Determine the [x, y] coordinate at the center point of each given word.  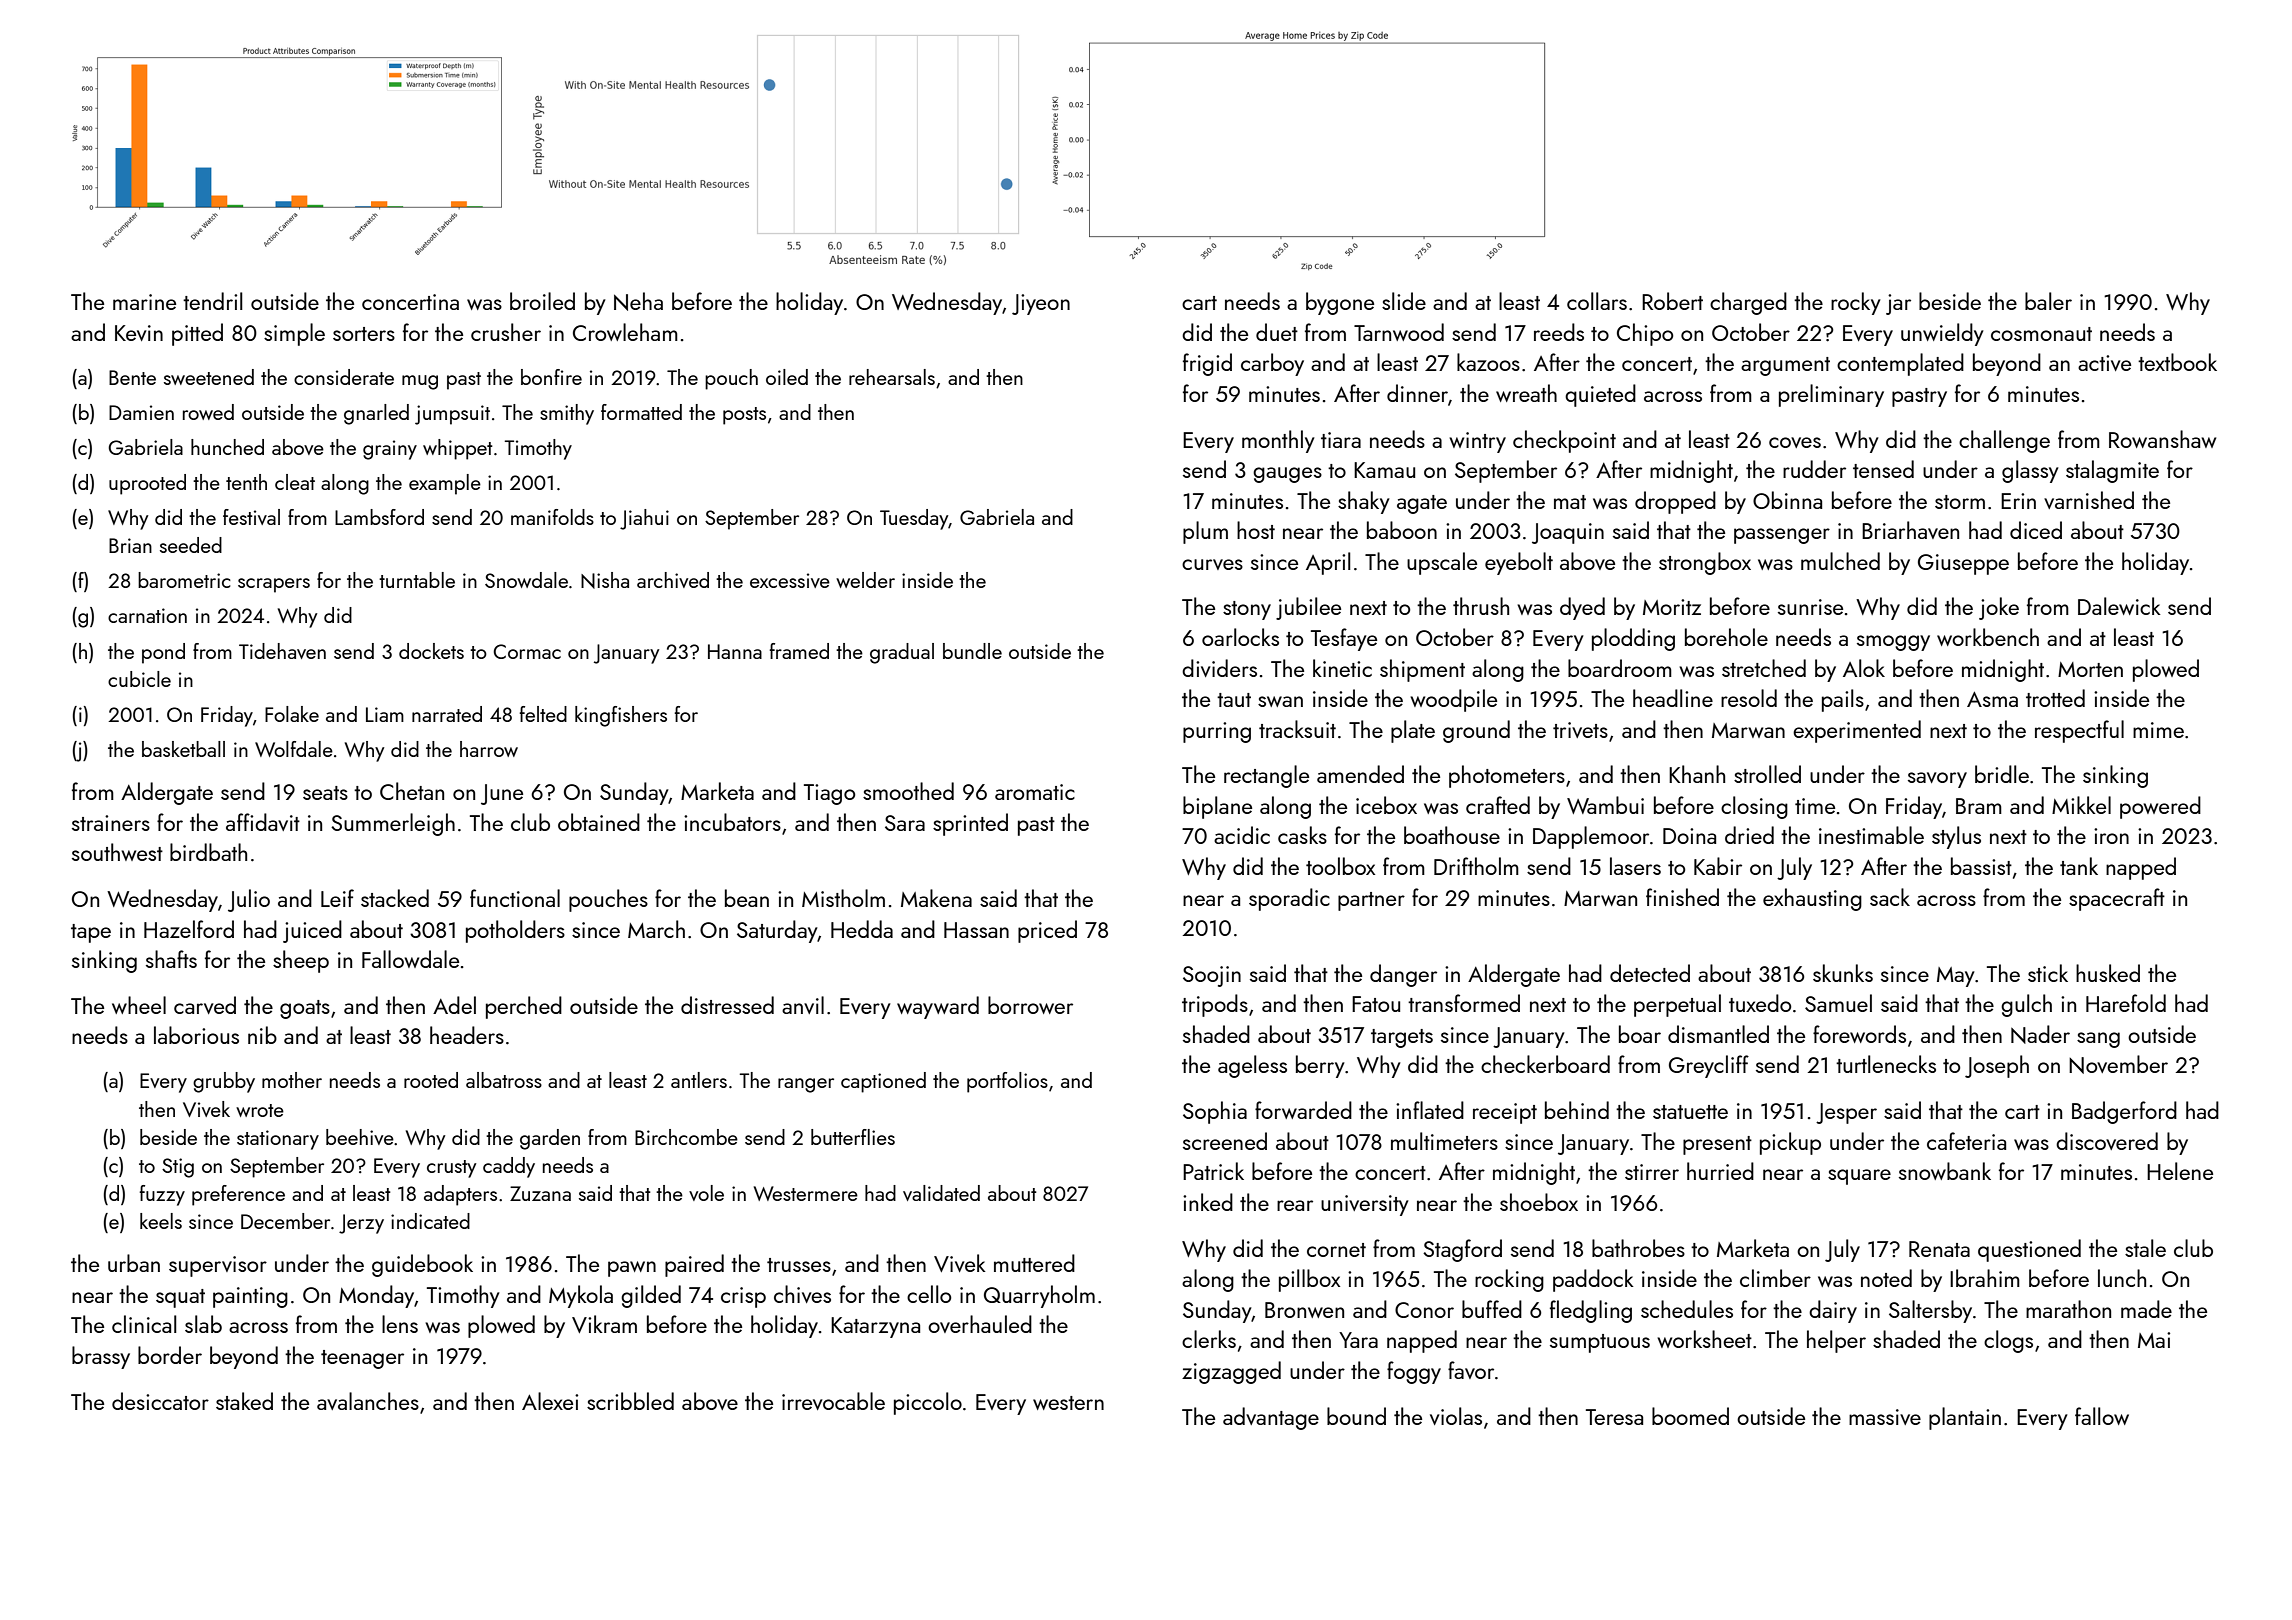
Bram [1979, 806]
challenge [2004, 441]
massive [1885, 1417]
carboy [1272, 364]
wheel [139, 1005]
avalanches [368, 1401]
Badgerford [2124, 1112]
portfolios [1007, 1082]
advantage [1271, 1418]
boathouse [1452, 835]
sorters [364, 334]
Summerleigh [393, 824]
